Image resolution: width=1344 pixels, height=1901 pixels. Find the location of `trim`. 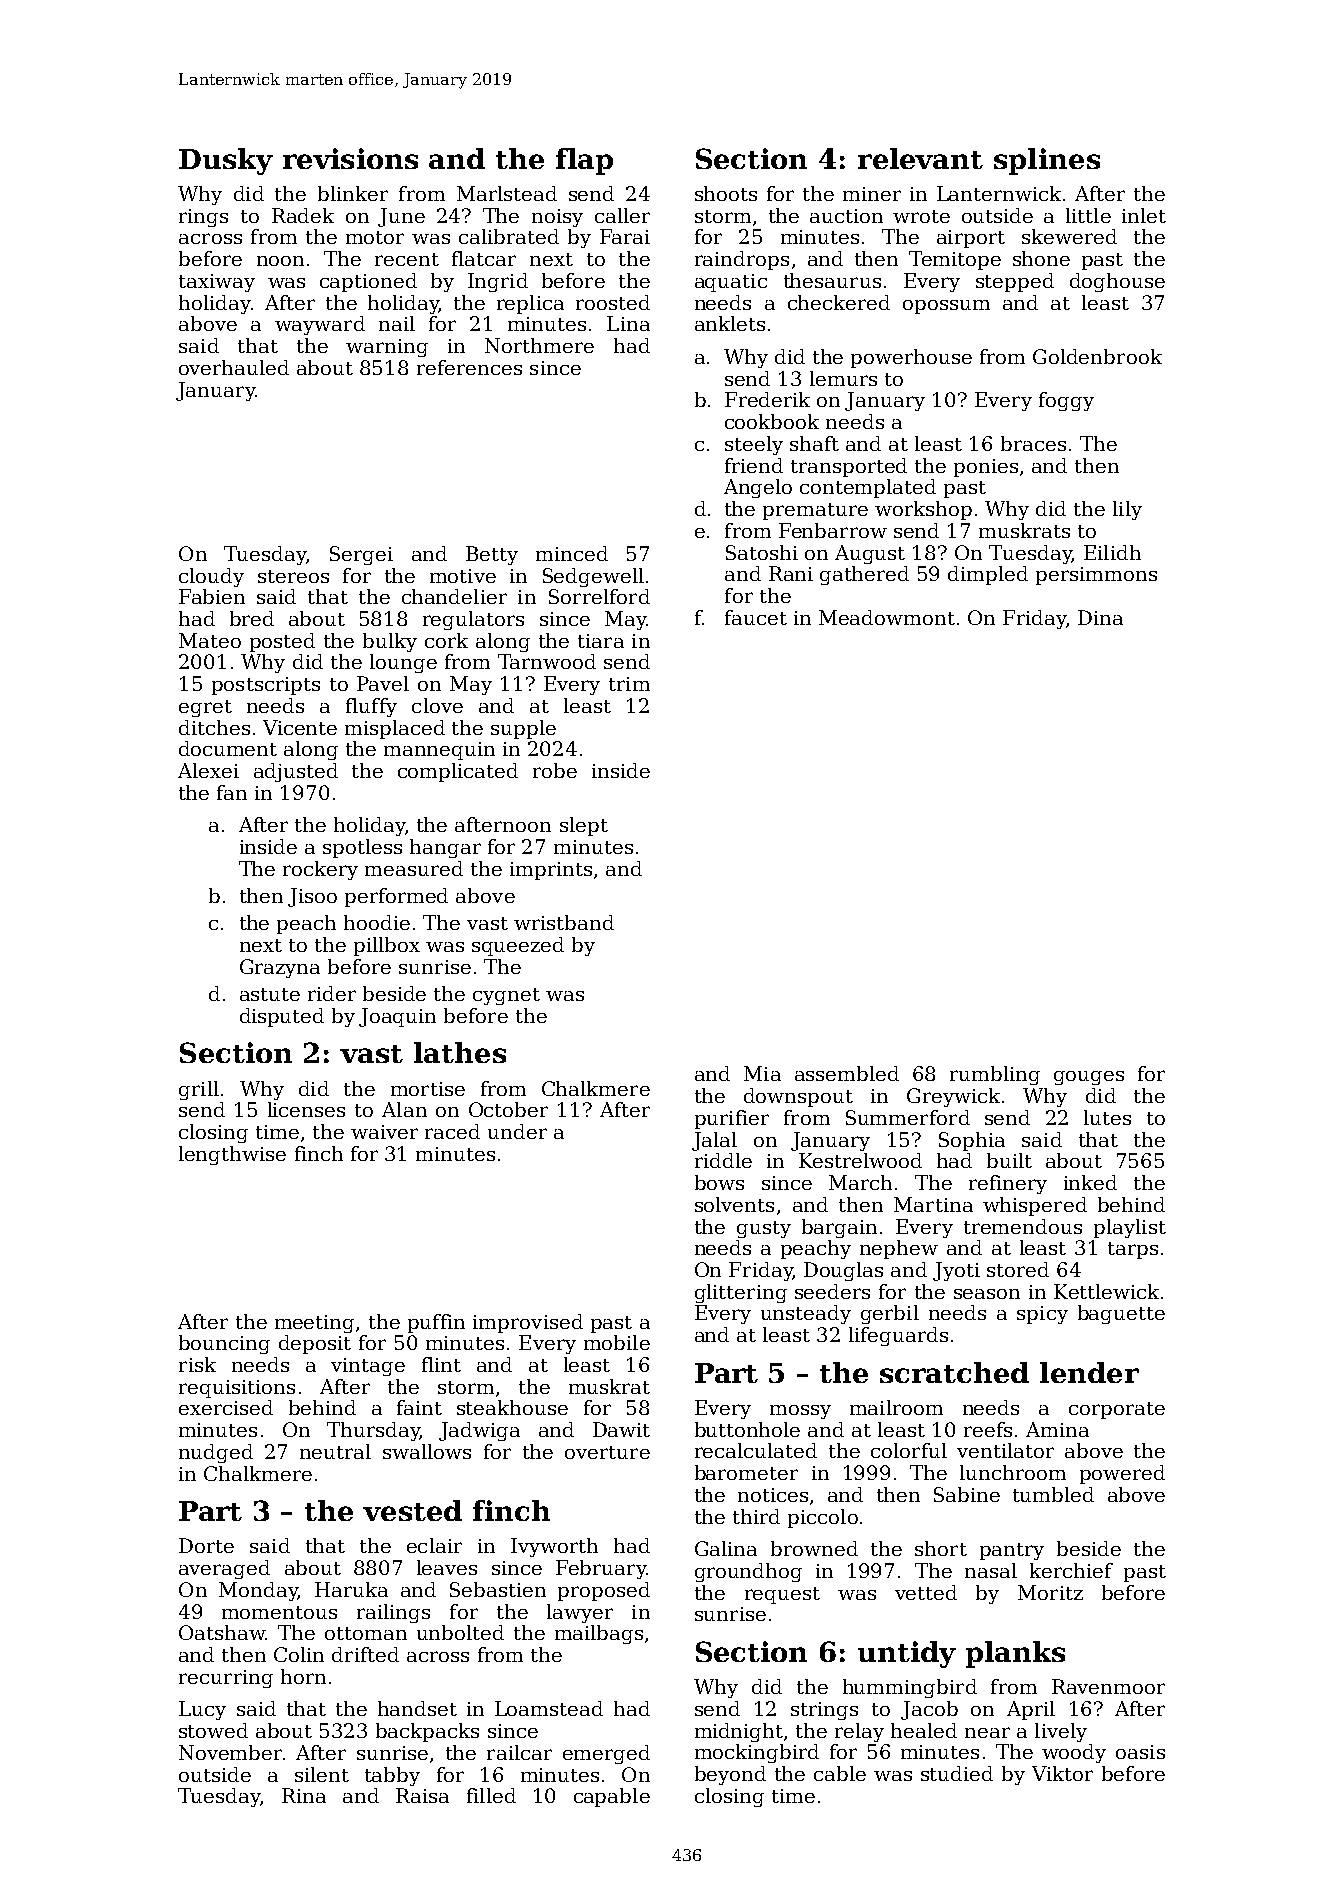

trim is located at coordinates (629, 684).
